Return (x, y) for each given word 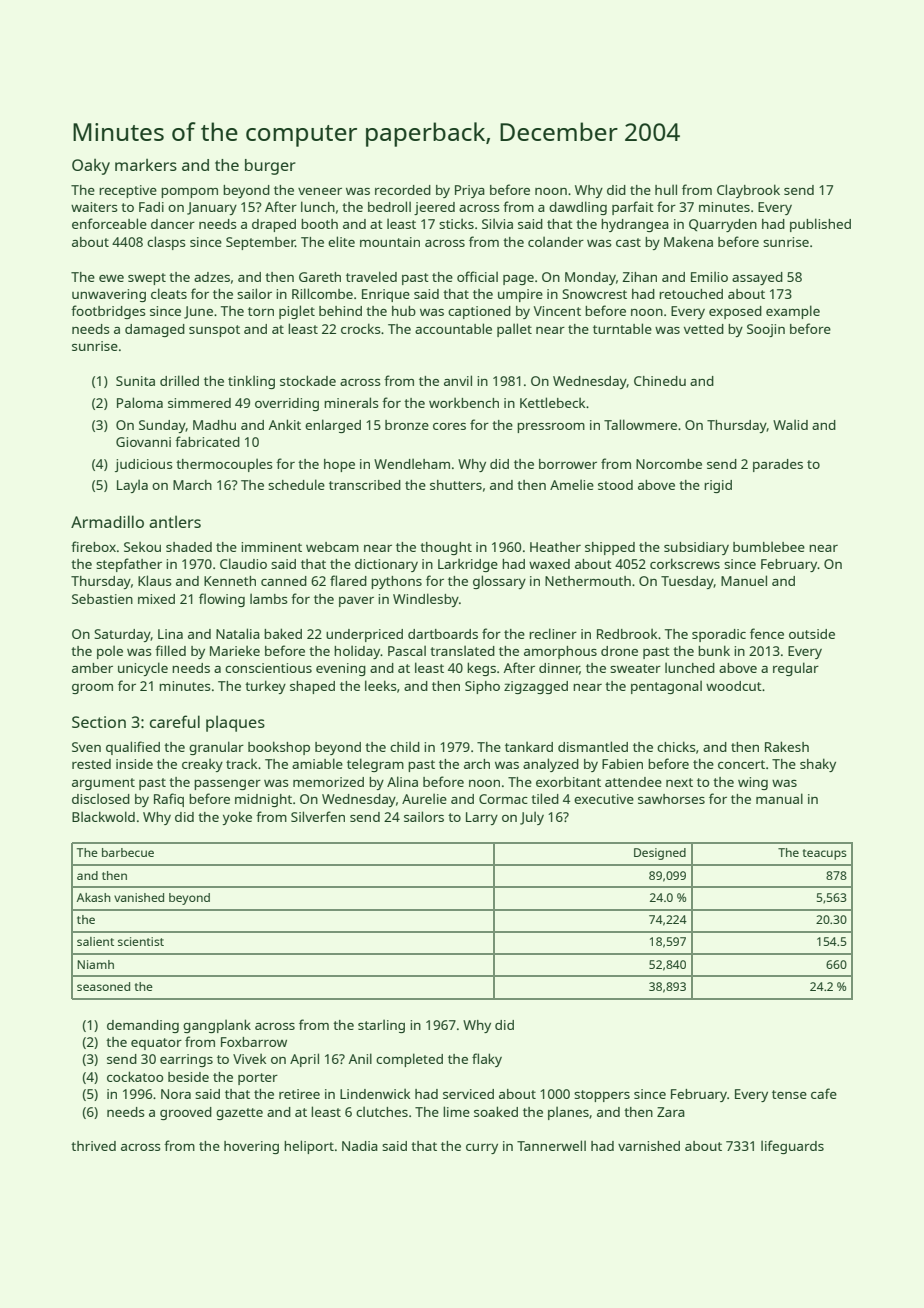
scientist (141, 941)
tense (789, 1094)
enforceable (109, 223)
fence (767, 633)
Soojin (766, 330)
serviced (468, 1094)
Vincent (557, 311)
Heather (555, 547)
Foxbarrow (254, 1042)
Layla (132, 486)
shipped (610, 548)
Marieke (235, 651)
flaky (487, 1060)
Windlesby (426, 600)
